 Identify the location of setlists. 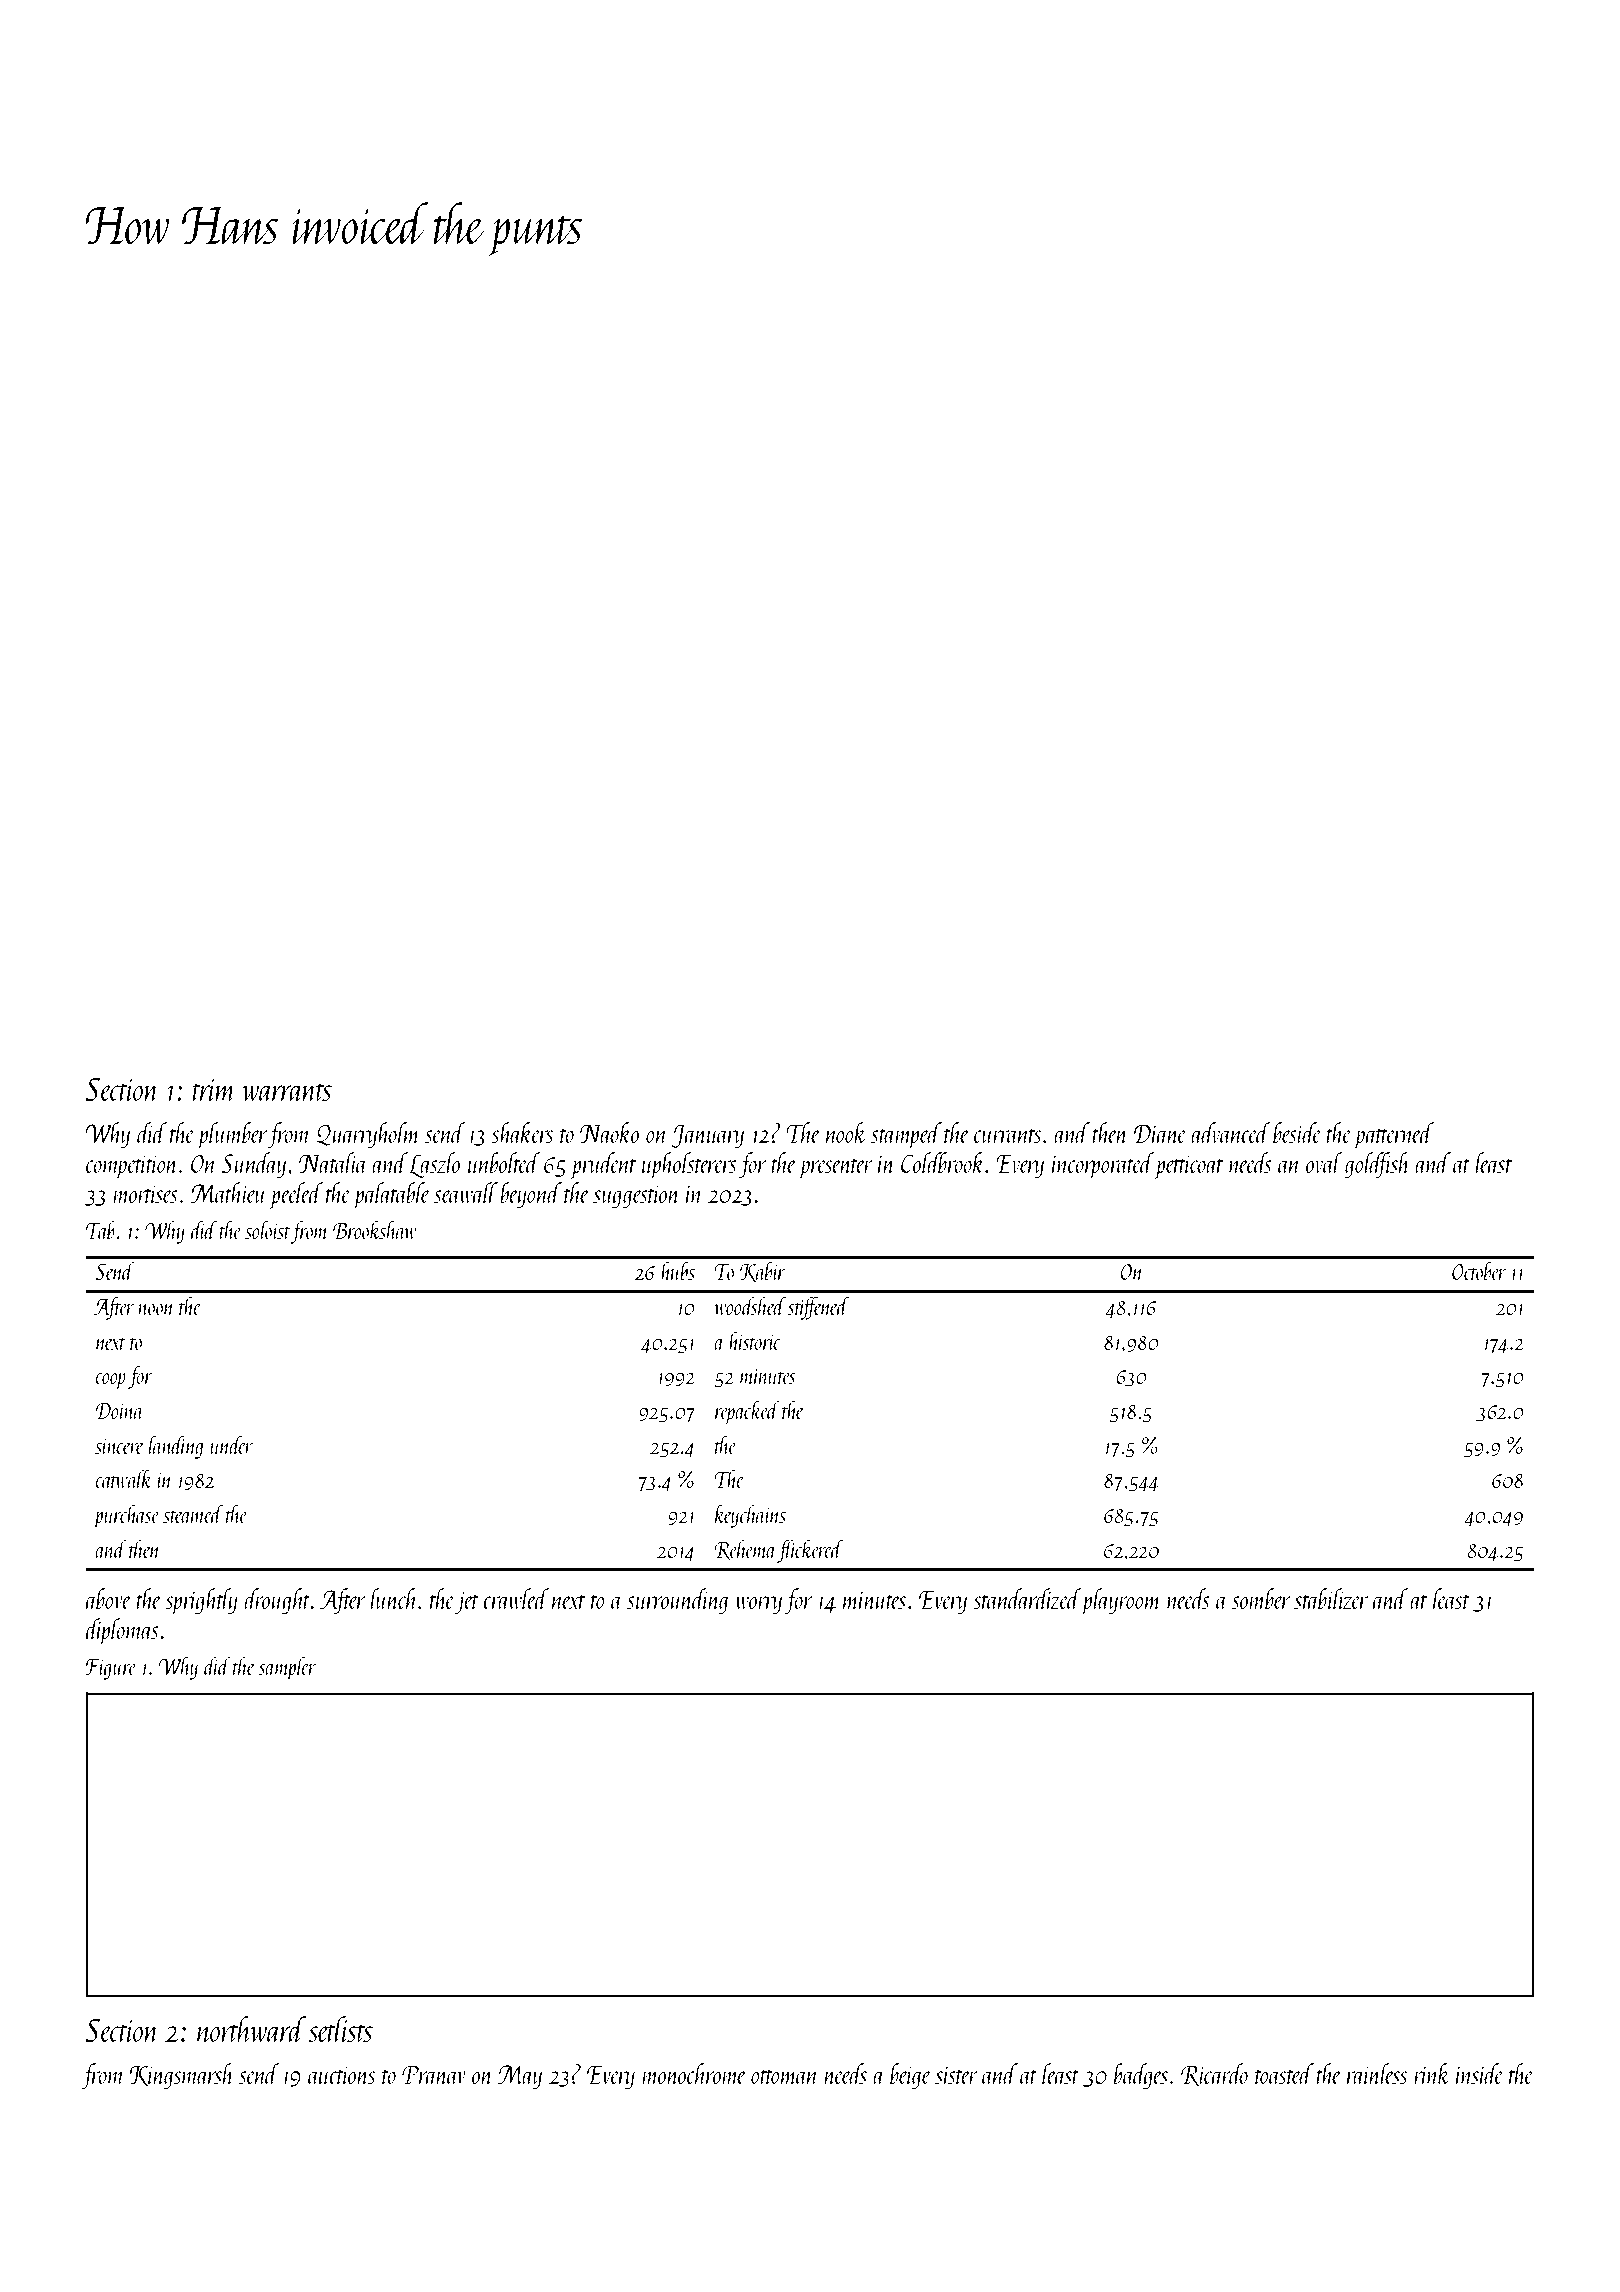
(340, 2029).
